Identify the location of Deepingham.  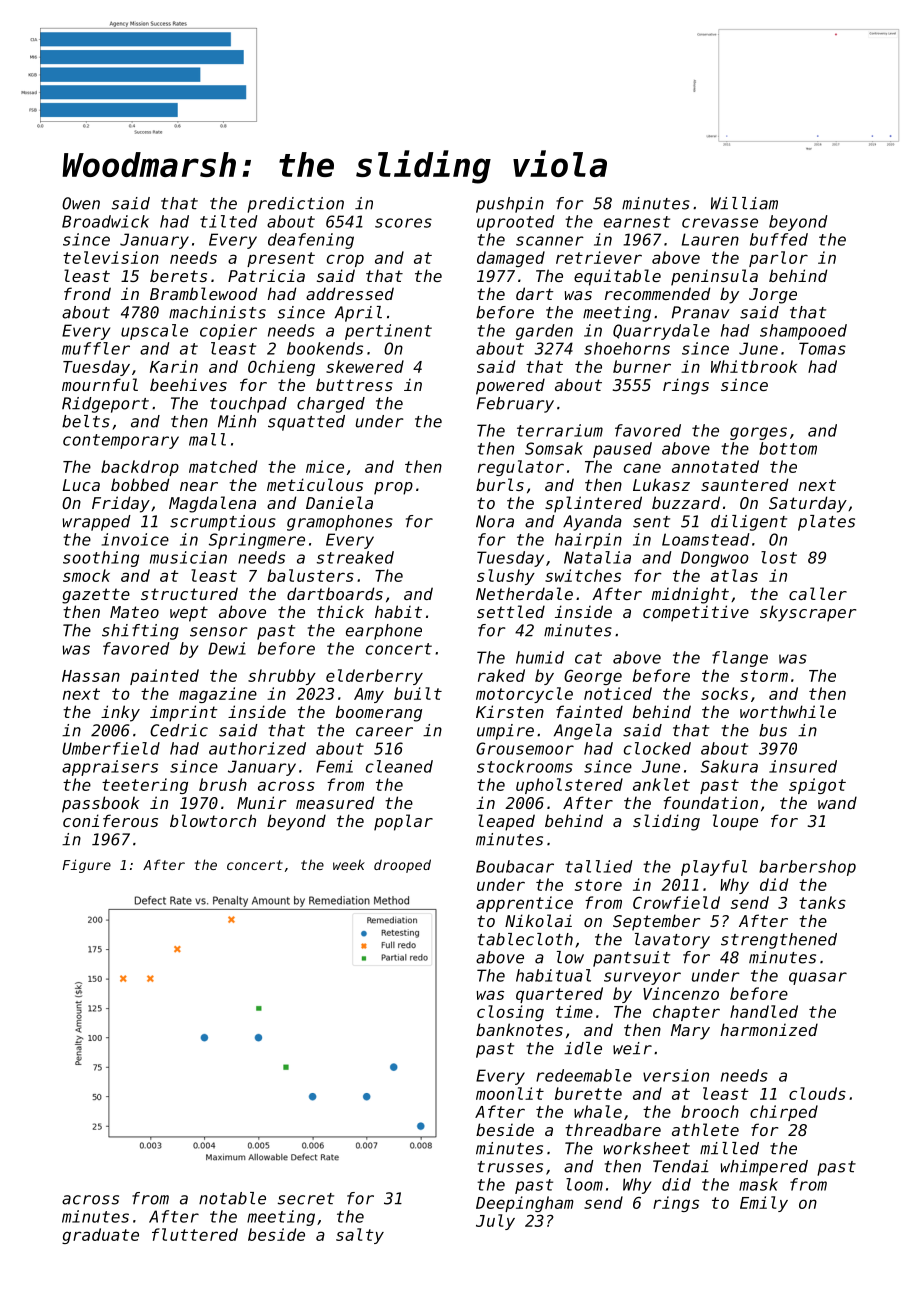
(525, 1204).
